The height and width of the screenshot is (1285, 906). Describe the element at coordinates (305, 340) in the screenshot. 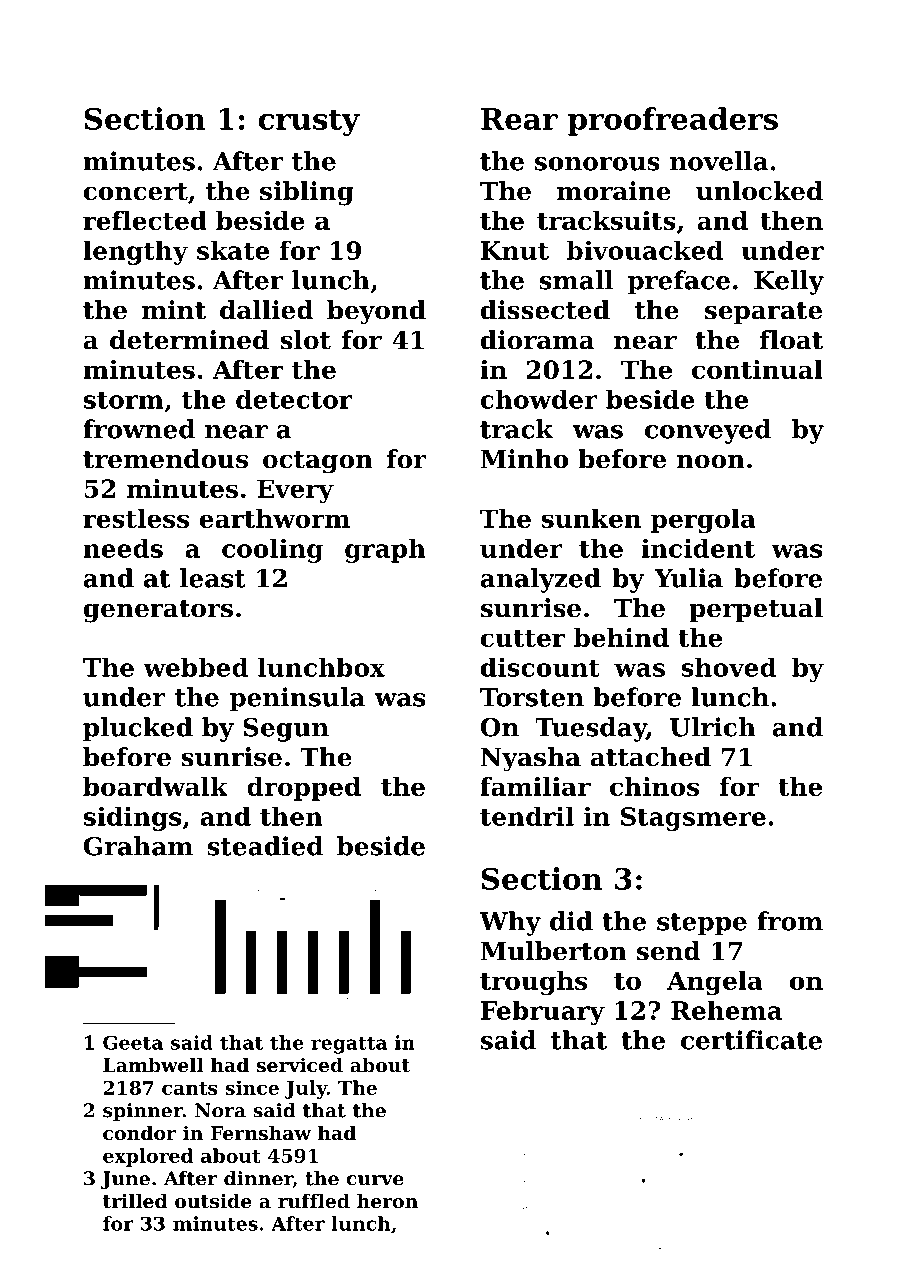

I see `slot` at that location.
